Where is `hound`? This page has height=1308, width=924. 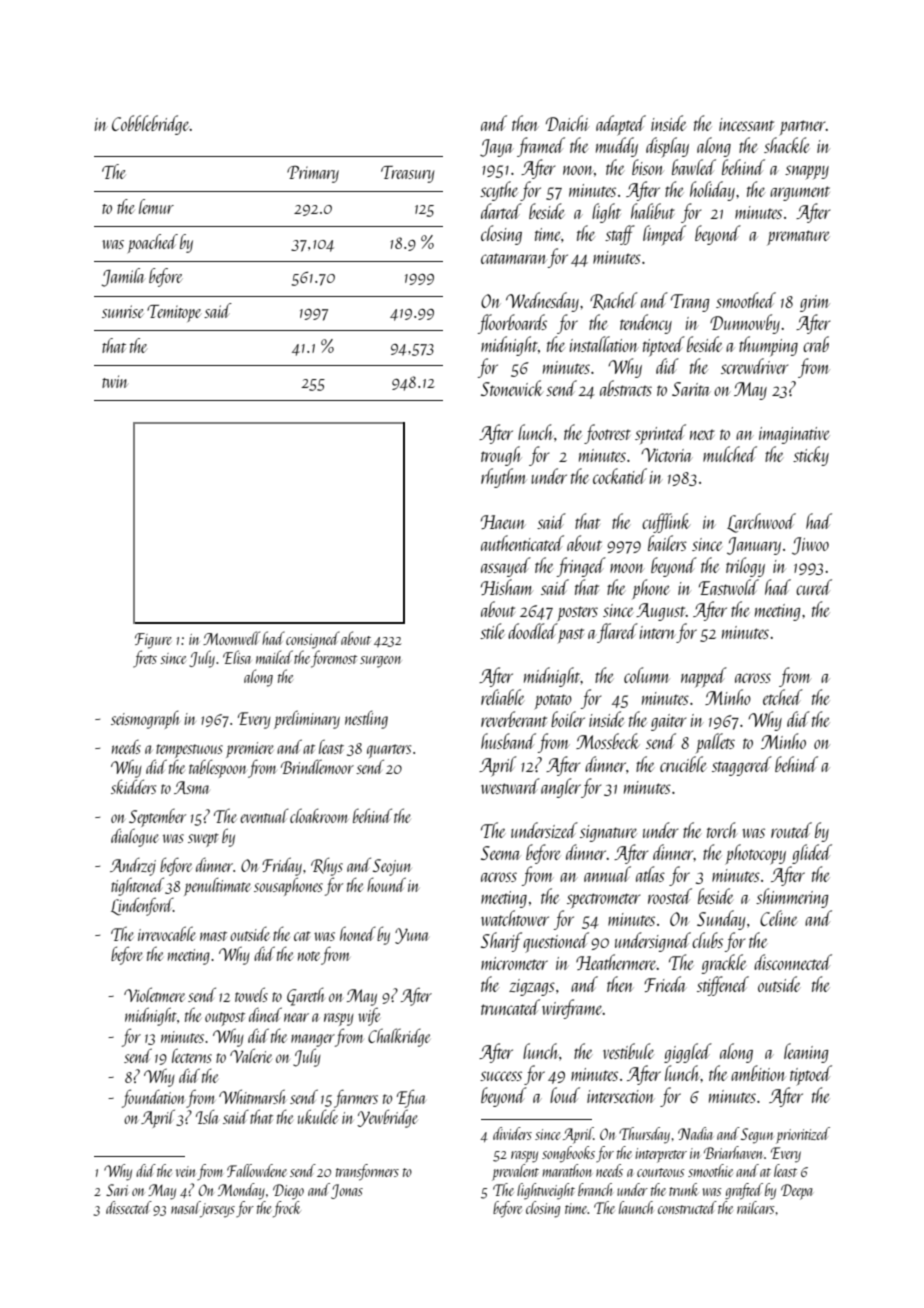
hound is located at coordinates (386, 884).
